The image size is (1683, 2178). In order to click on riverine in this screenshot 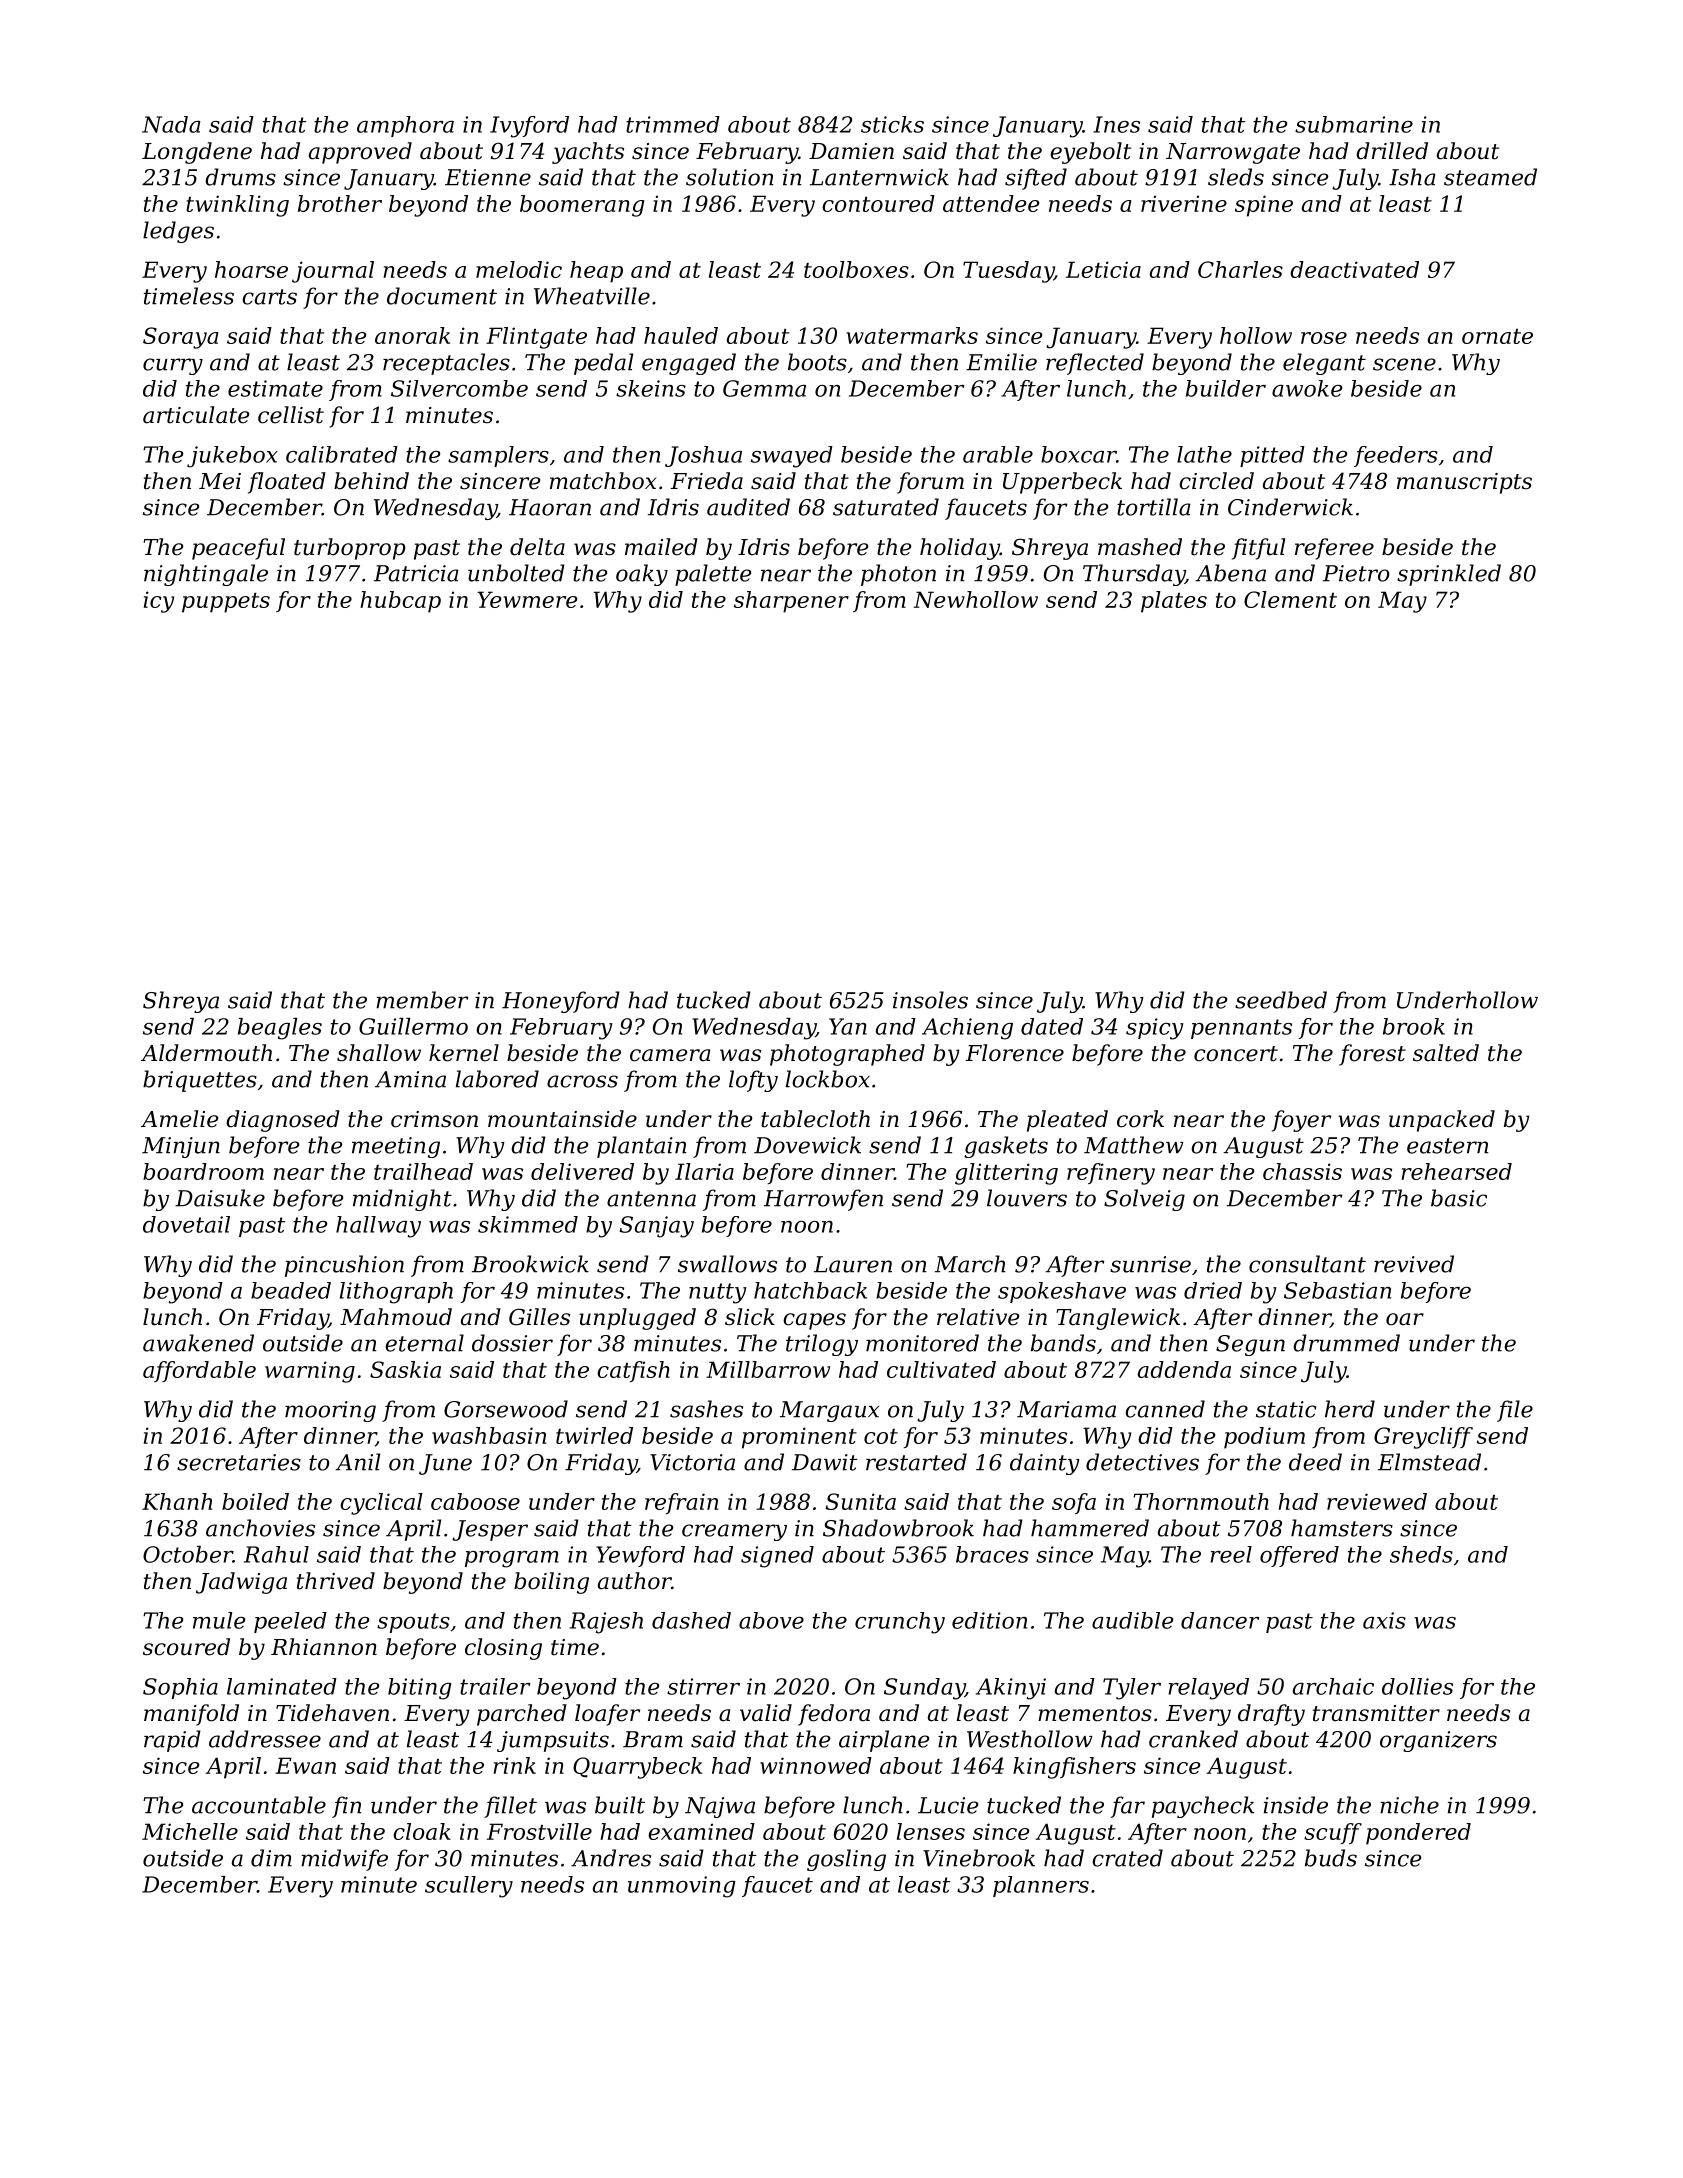, I will do `click(1184, 203)`.
